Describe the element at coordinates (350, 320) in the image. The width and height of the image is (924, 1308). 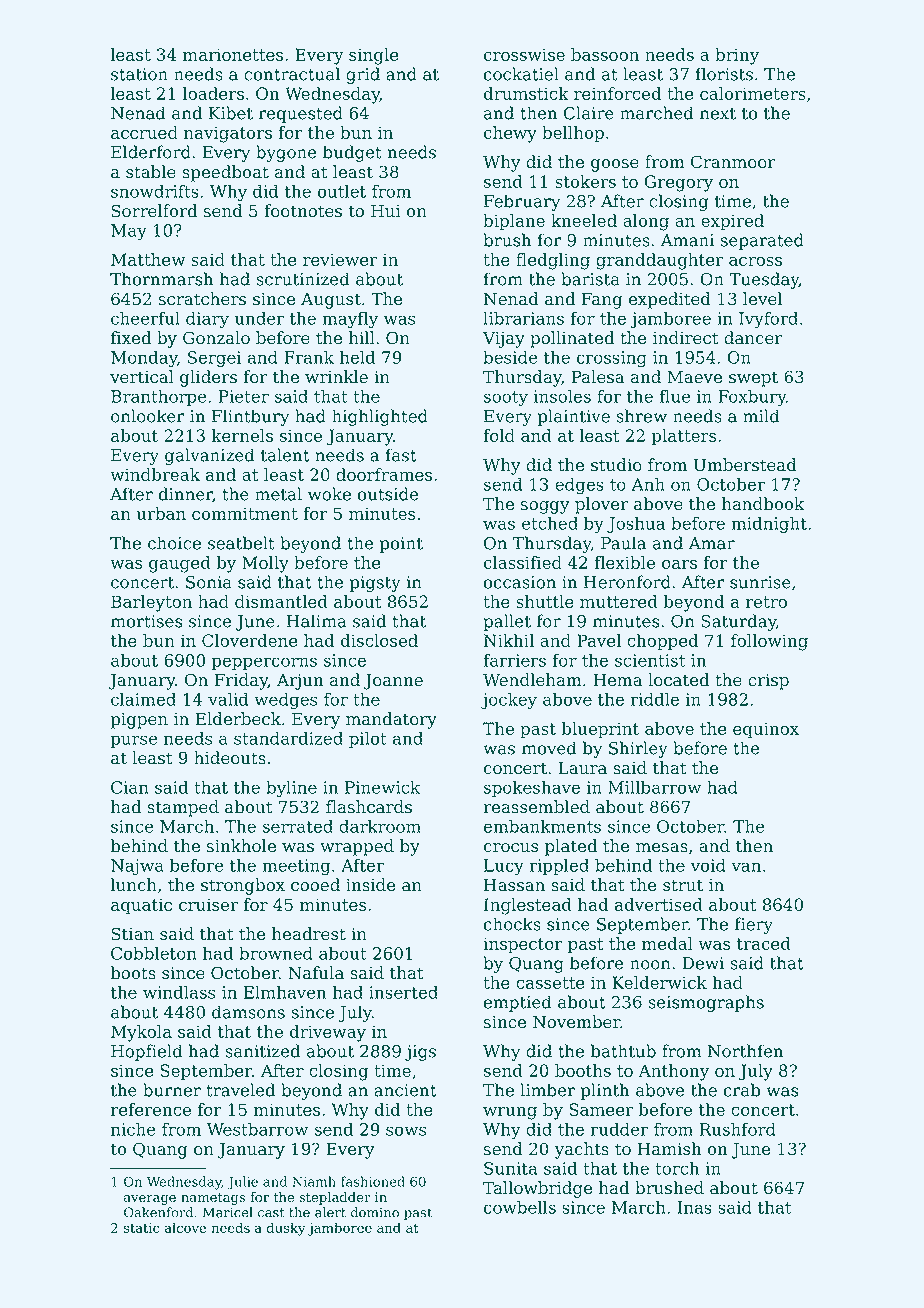
I see `mayfly` at that location.
